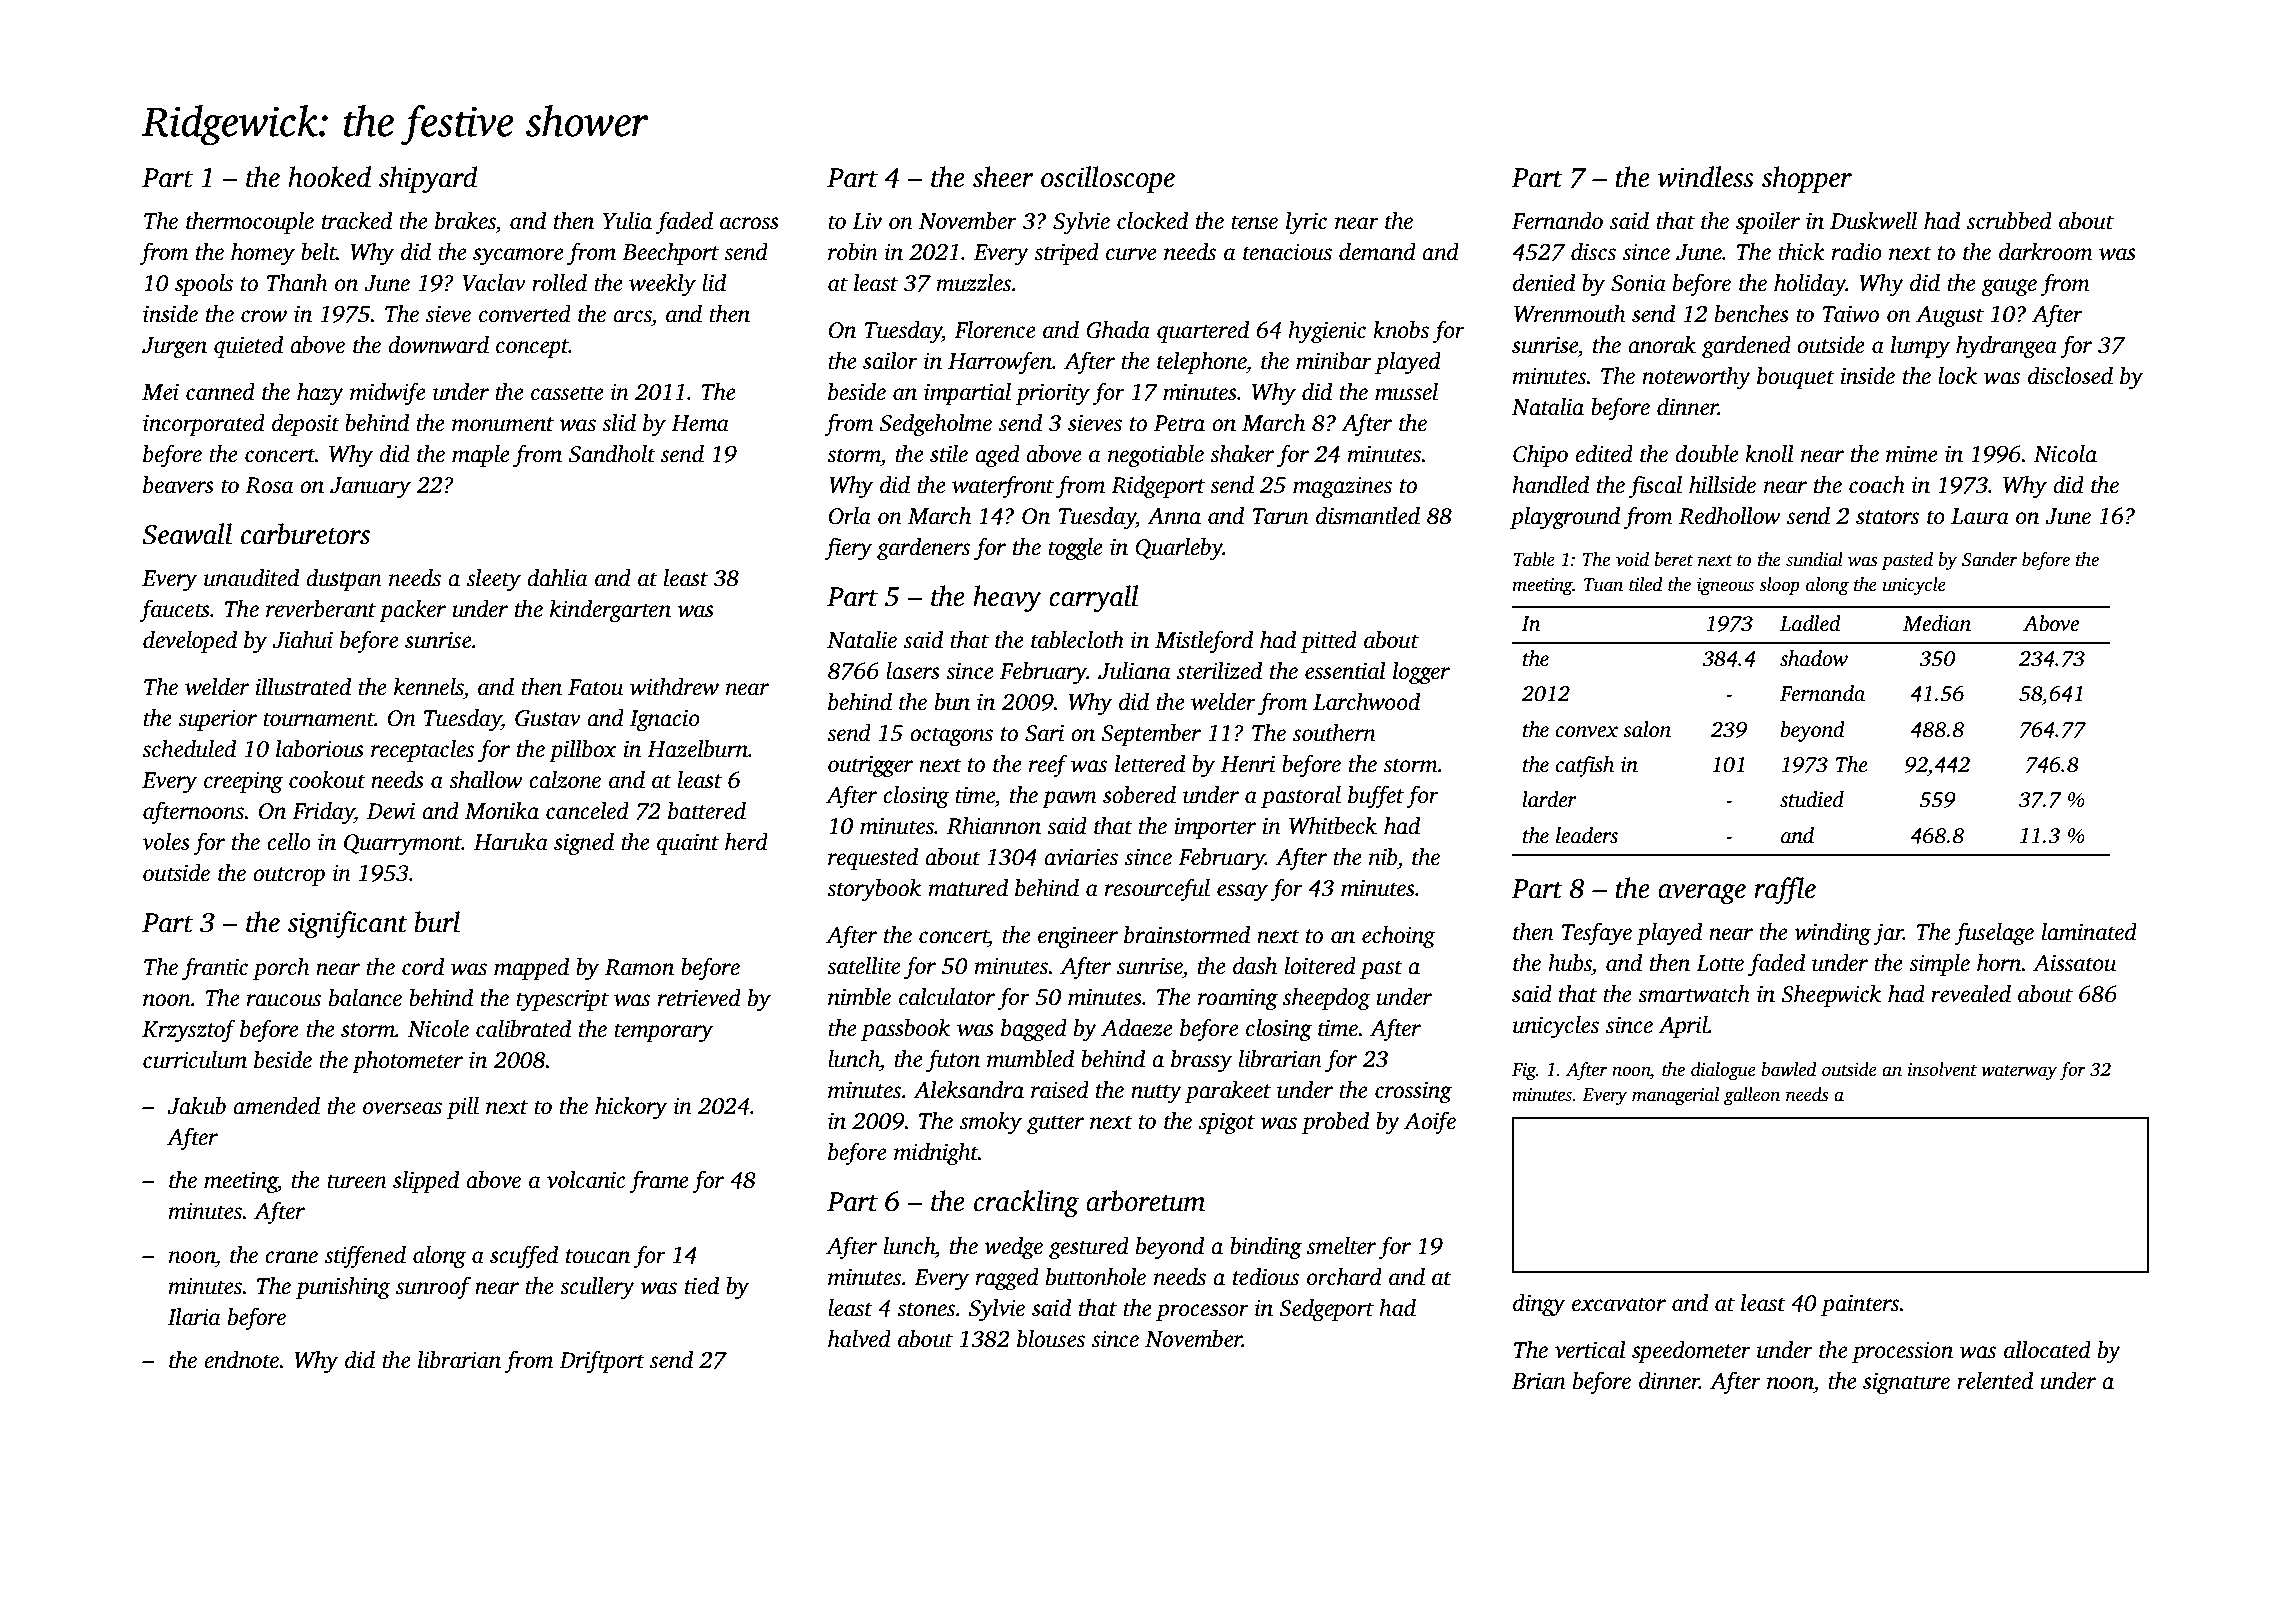 Image resolution: width=2292 pixels, height=1620 pixels. What do you see at coordinates (1720, 963) in the screenshot?
I see `Lotte` at bounding box center [1720, 963].
